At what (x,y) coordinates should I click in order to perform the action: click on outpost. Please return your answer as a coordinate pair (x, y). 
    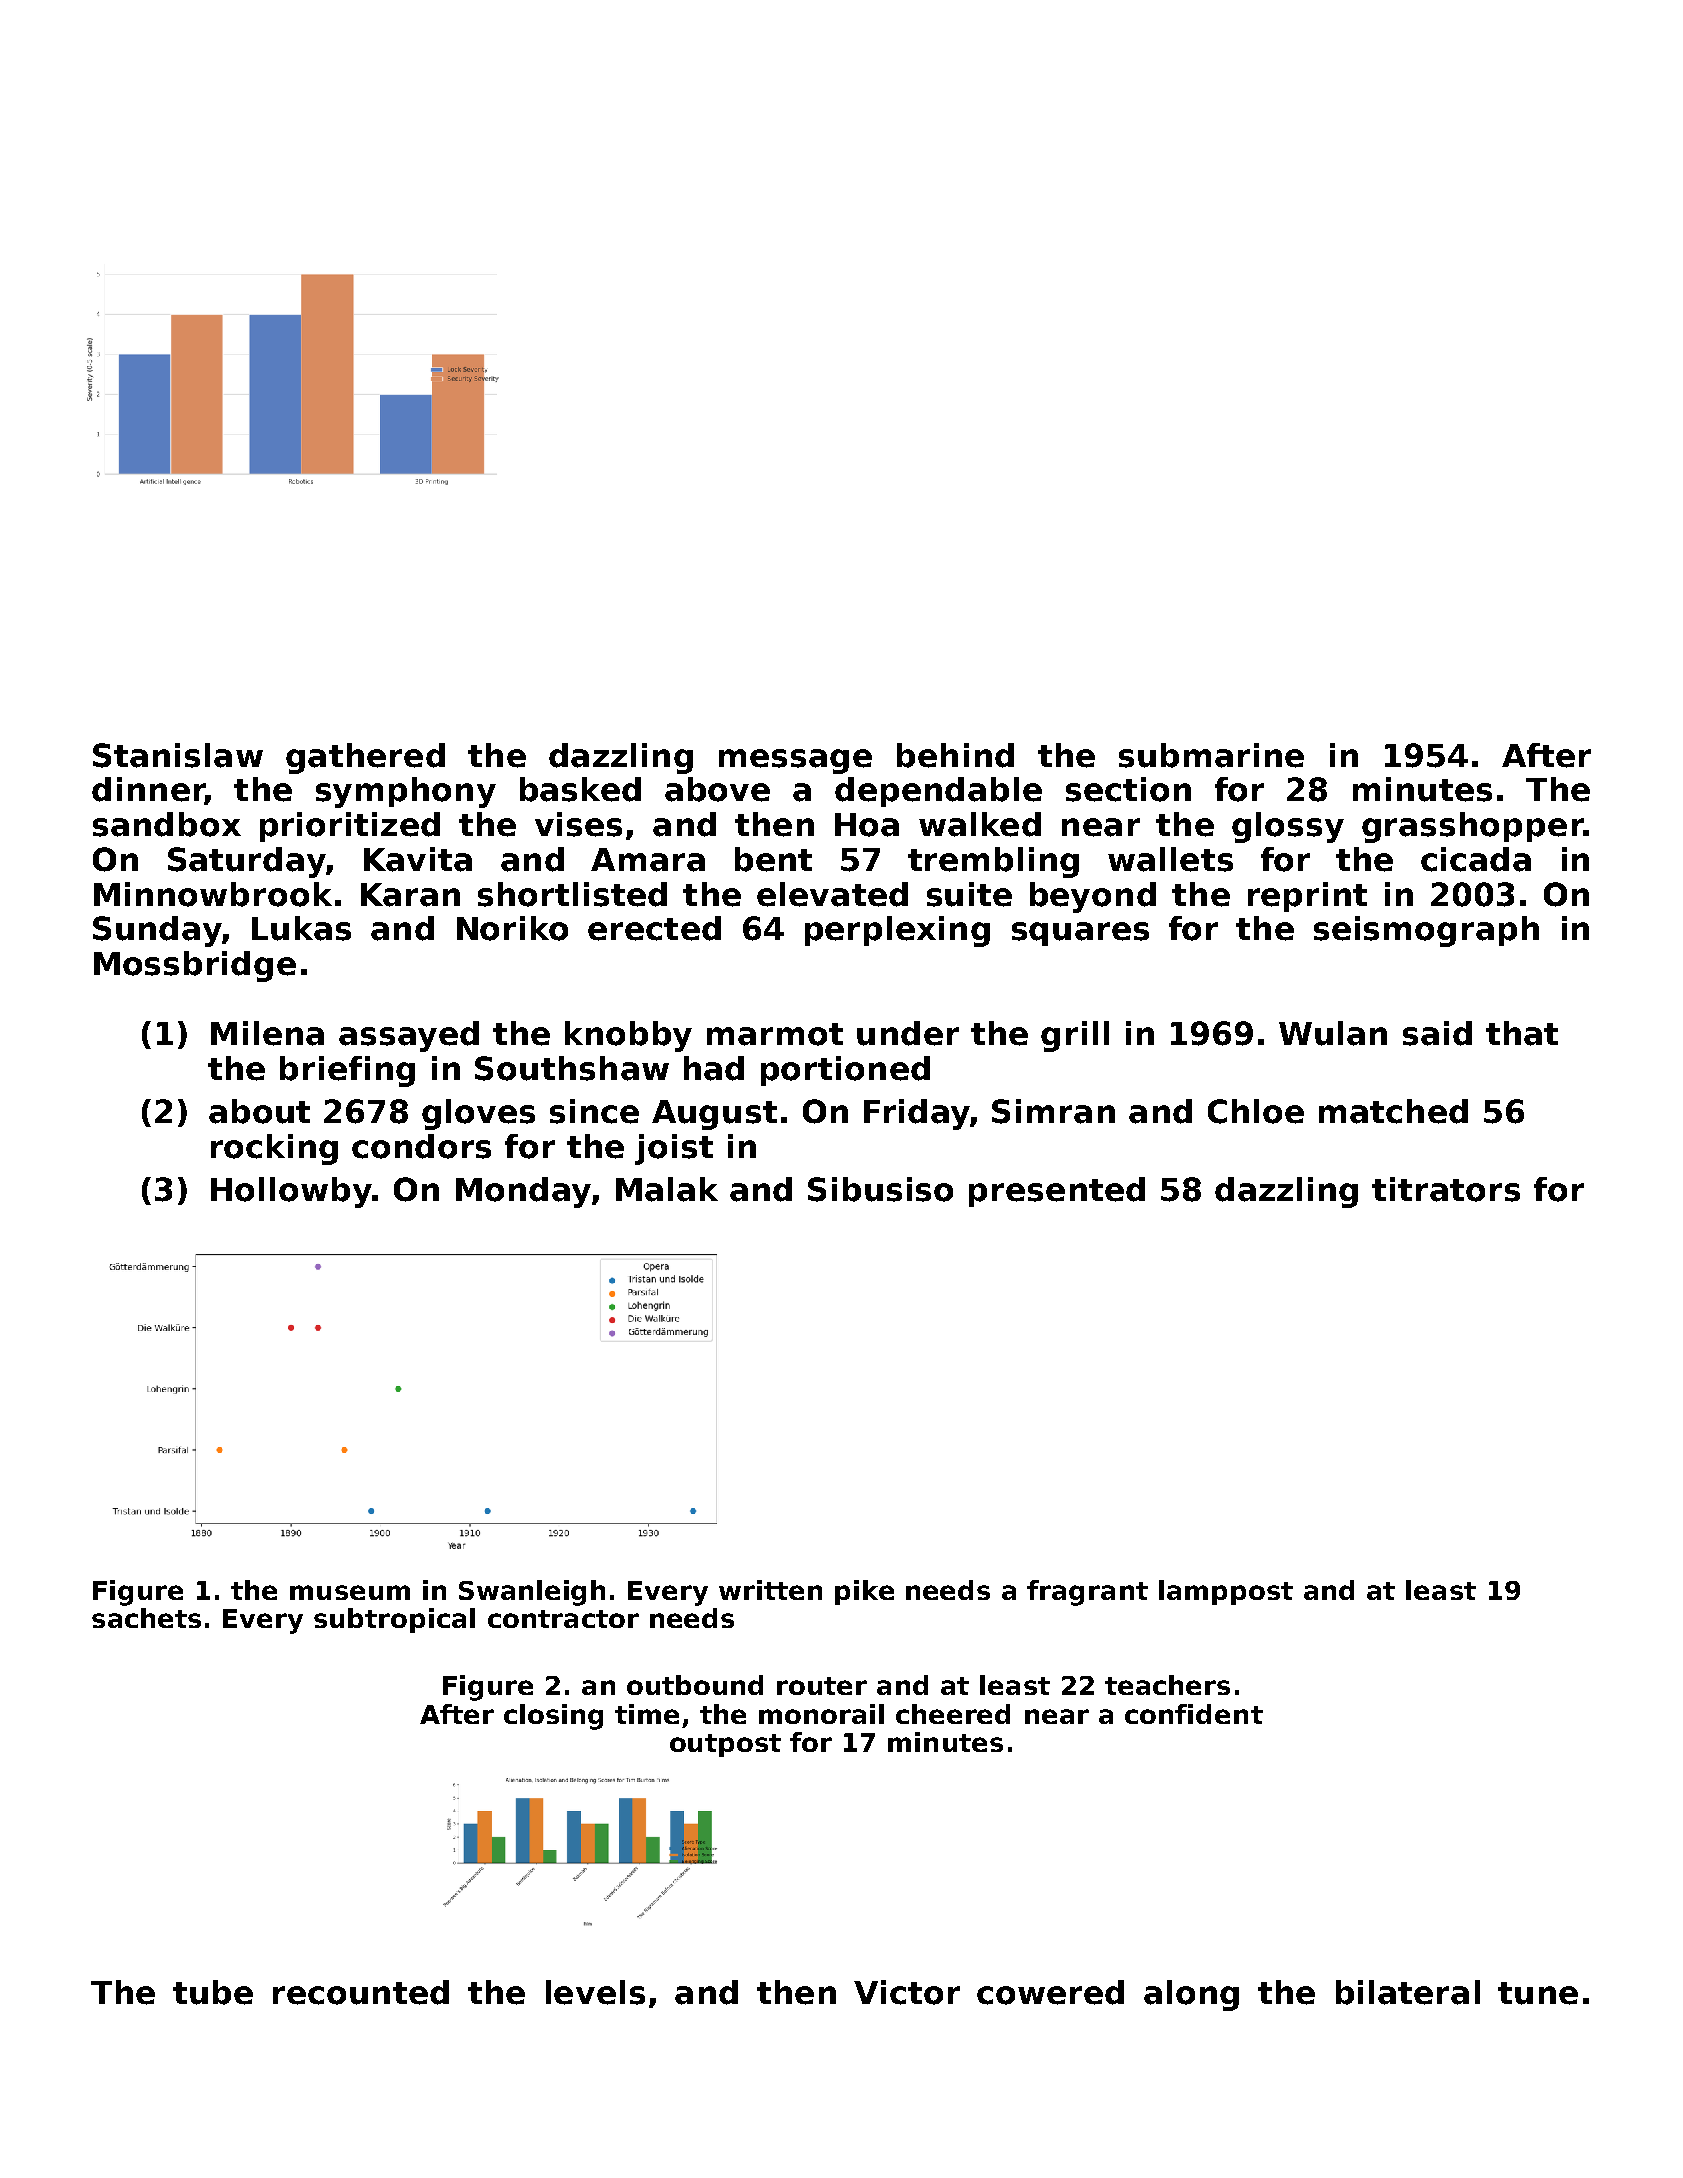
    Looking at the image, I should click on (725, 1745).
